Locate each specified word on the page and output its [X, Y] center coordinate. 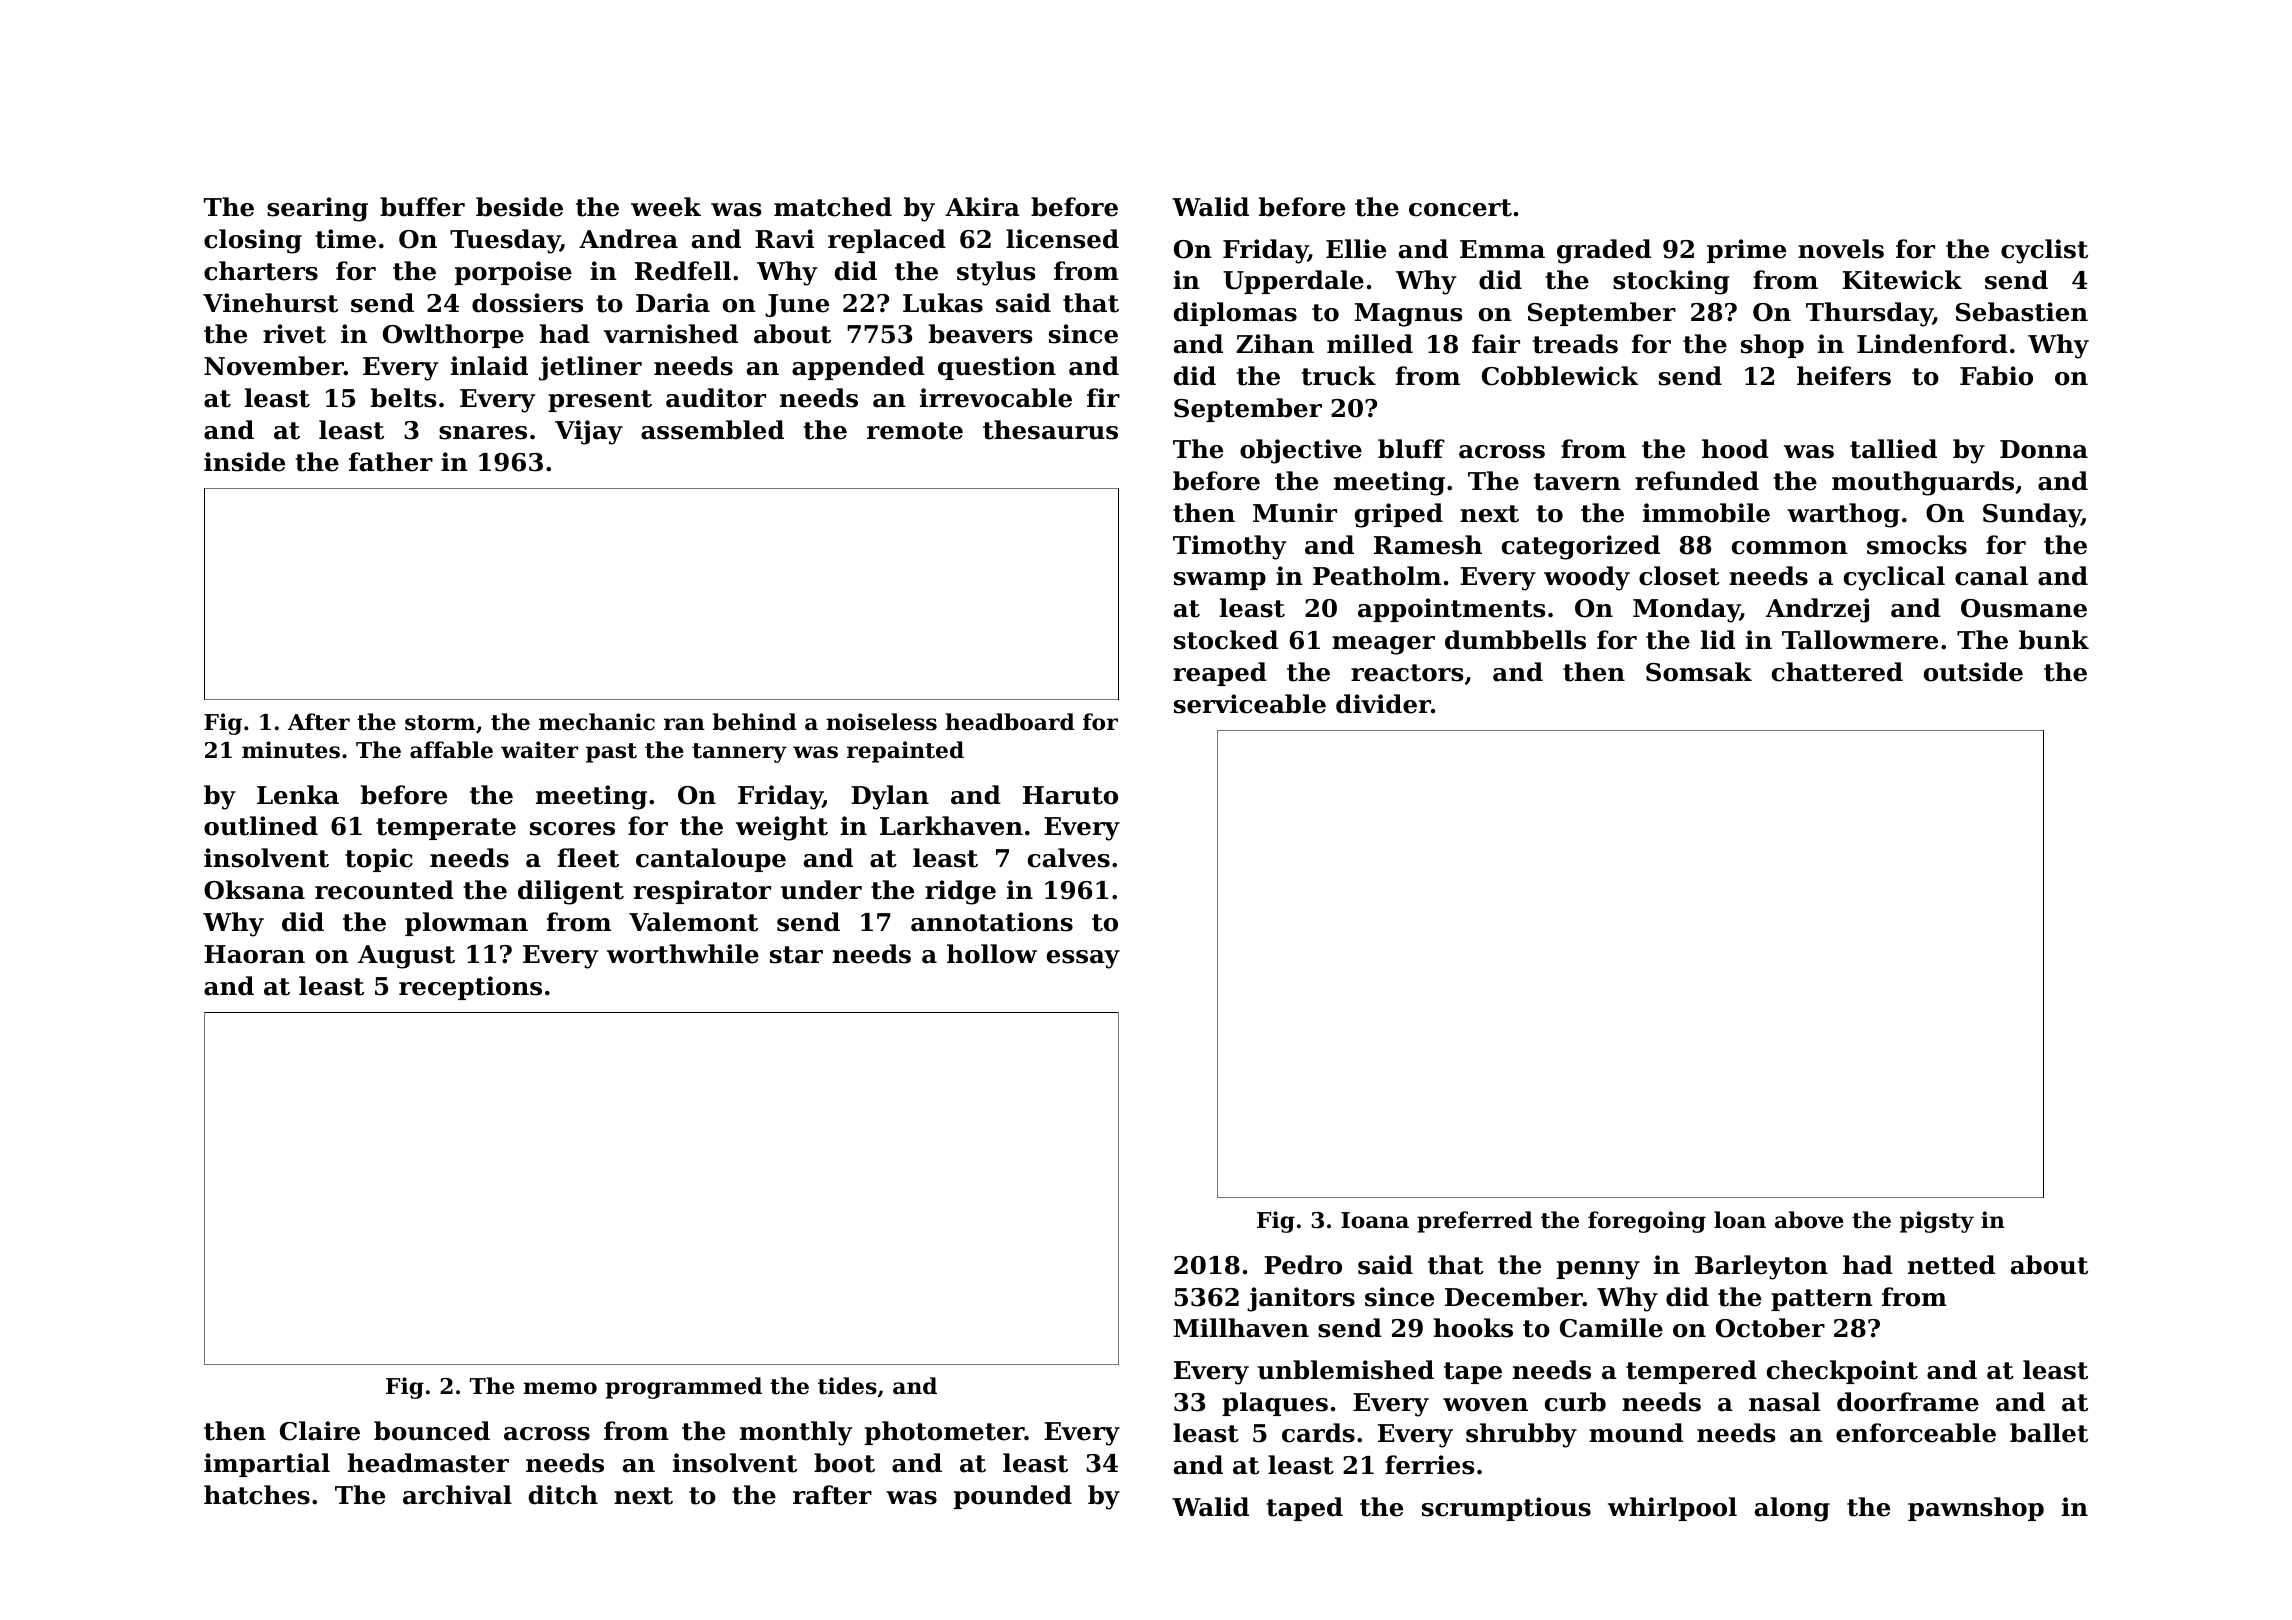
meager [1383, 645]
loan [1740, 1220]
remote [915, 431]
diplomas [1235, 314]
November [274, 366]
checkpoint [1842, 1372]
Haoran [254, 954]
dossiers [527, 303]
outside [1973, 672]
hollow [992, 954]
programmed [684, 1388]
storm [440, 723]
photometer [945, 1433]
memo [560, 1388]
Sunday [2032, 515]
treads [1575, 344]
